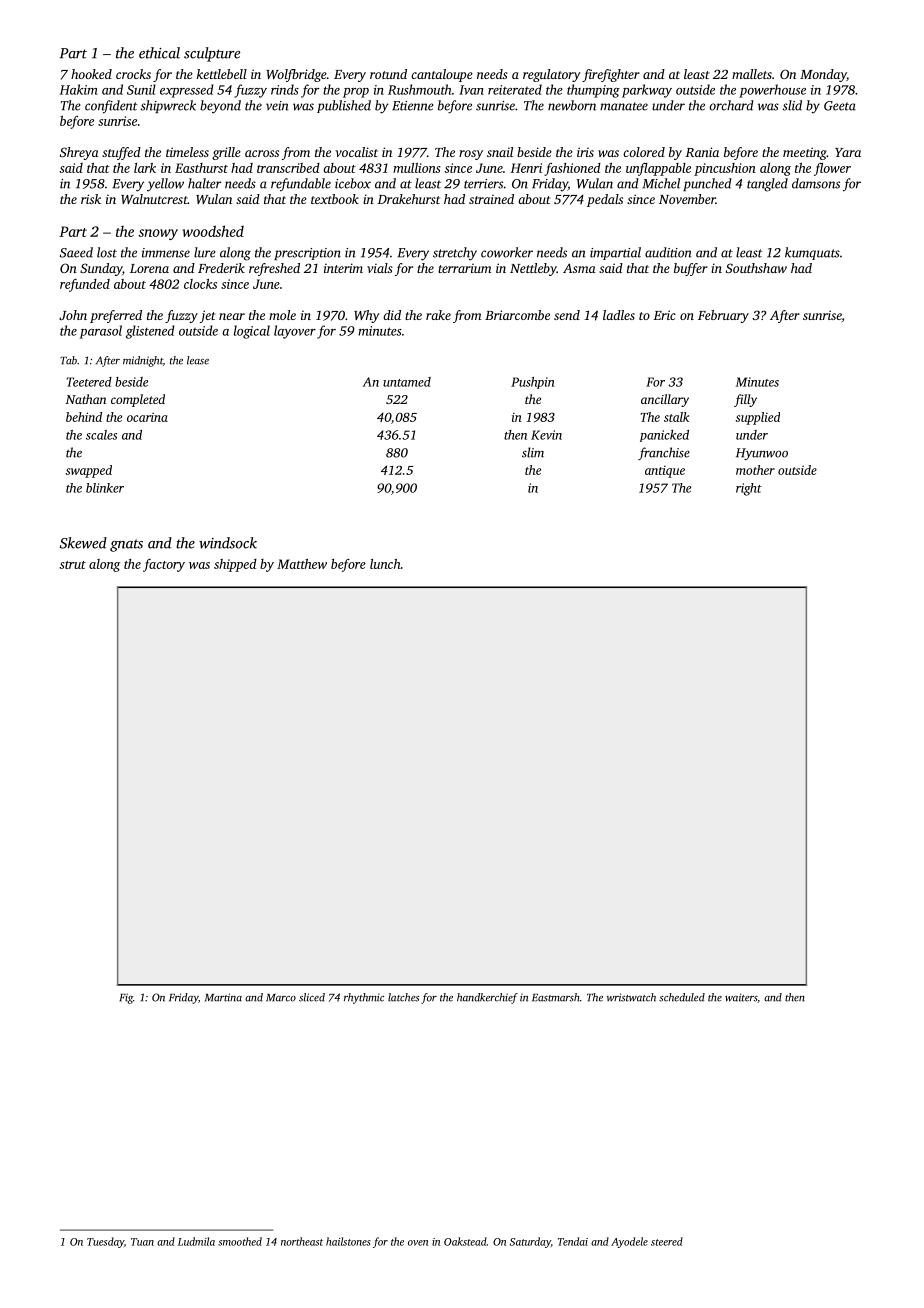 The image size is (924, 1308). Describe the element at coordinates (552, 75) in the page. I see `regulatory` at that location.
